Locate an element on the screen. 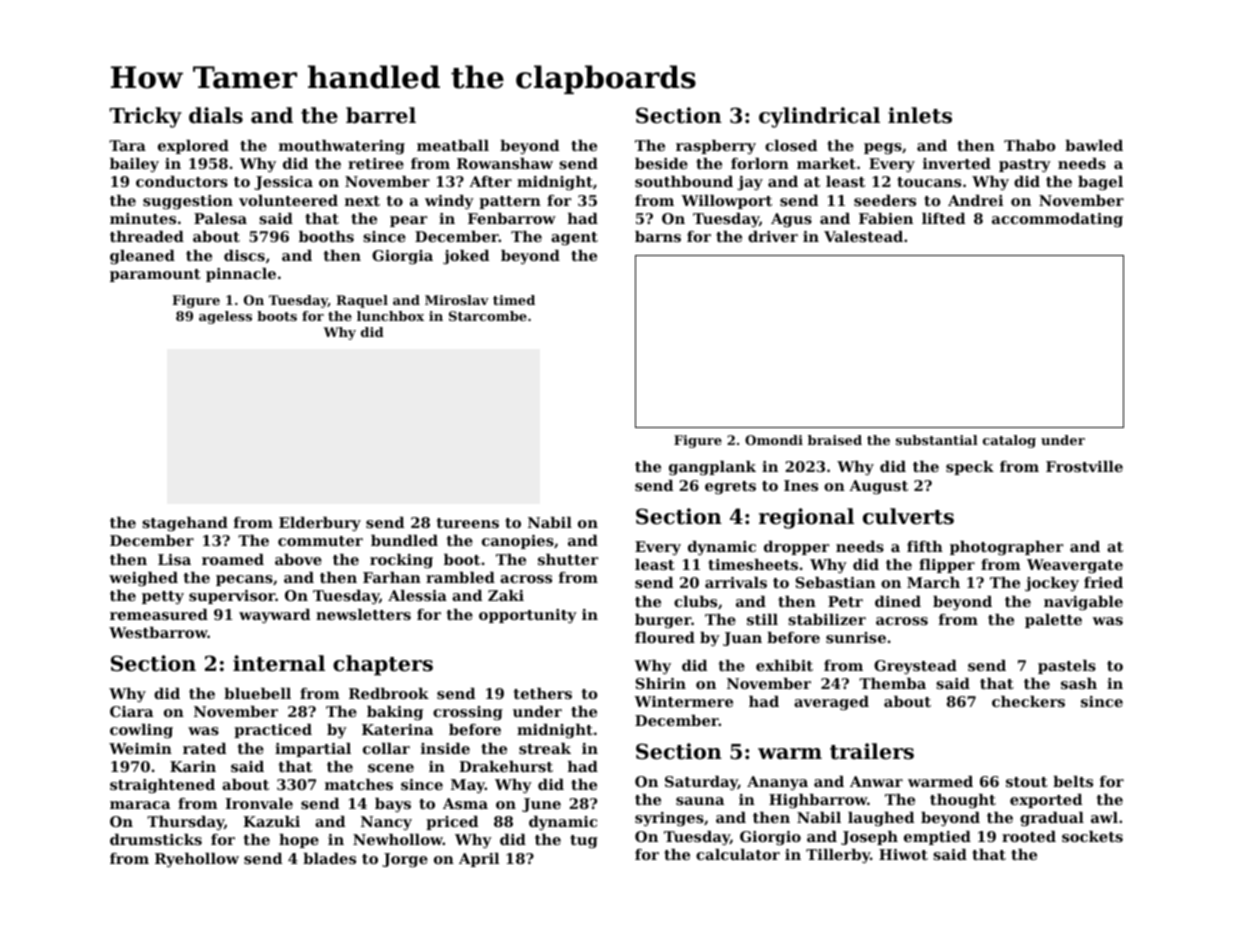 The height and width of the screenshot is (952, 1233). bawled is located at coordinates (1094, 145).
